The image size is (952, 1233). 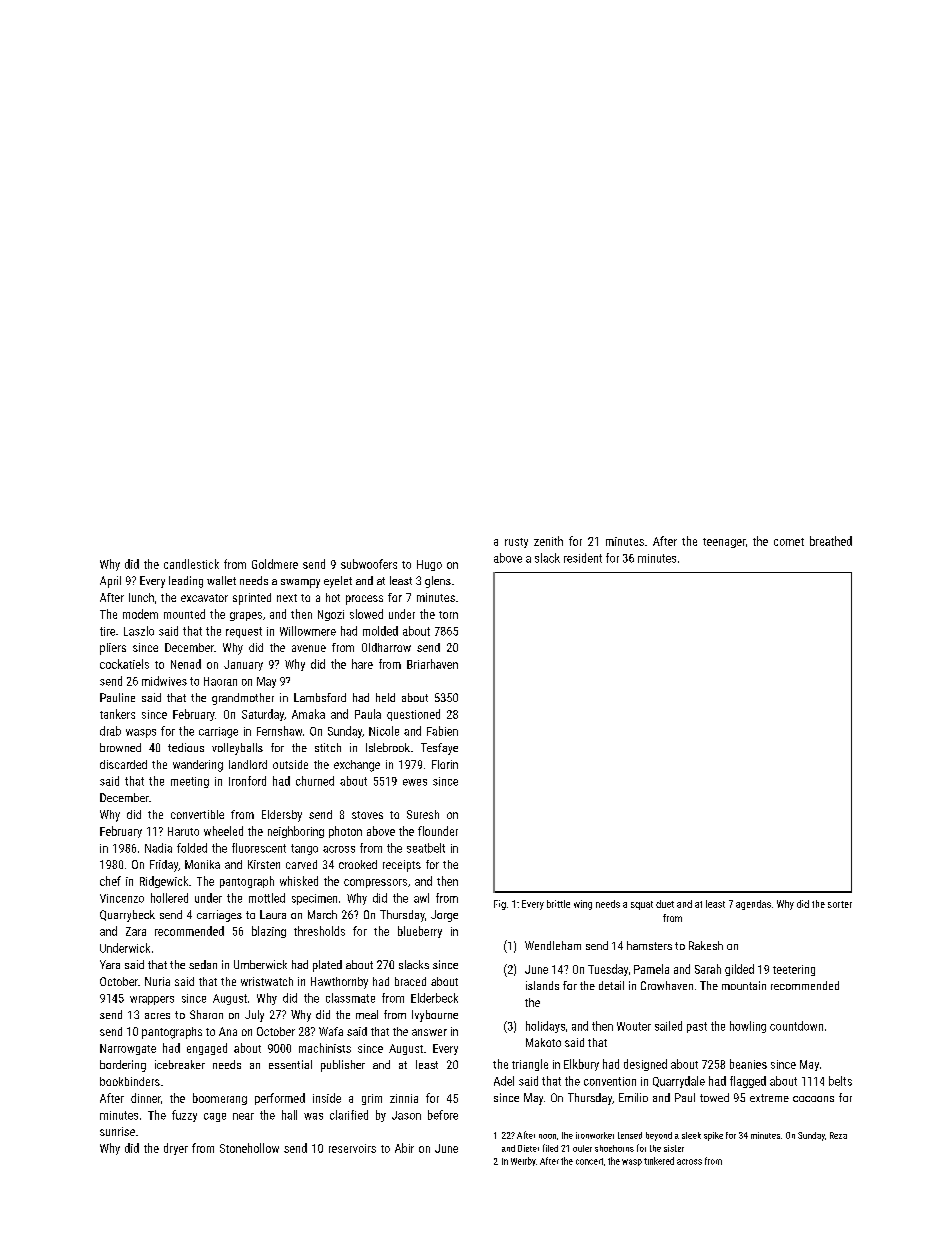 What do you see at coordinates (840, 904) in the screenshot?
I see `sorter` at bounding box center [840, 904].
